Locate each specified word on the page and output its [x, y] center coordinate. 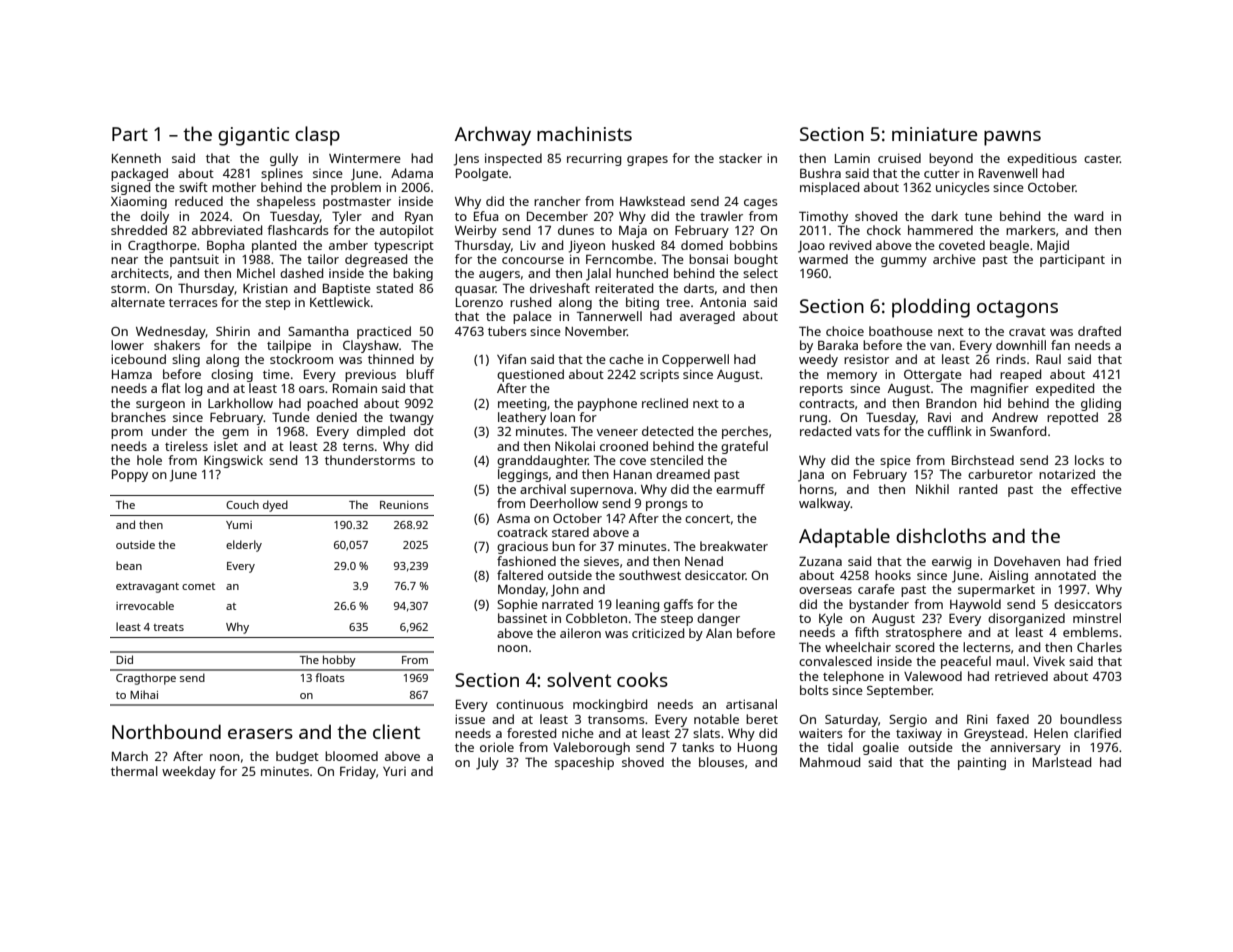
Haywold [975, 605]
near [124, 260]
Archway [493, 136]
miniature [934, 134]
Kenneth [136, 158]
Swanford [1018, 431]
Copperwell [695, 360]
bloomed [351, 756]
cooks [642, 679]
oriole [497, 747]
